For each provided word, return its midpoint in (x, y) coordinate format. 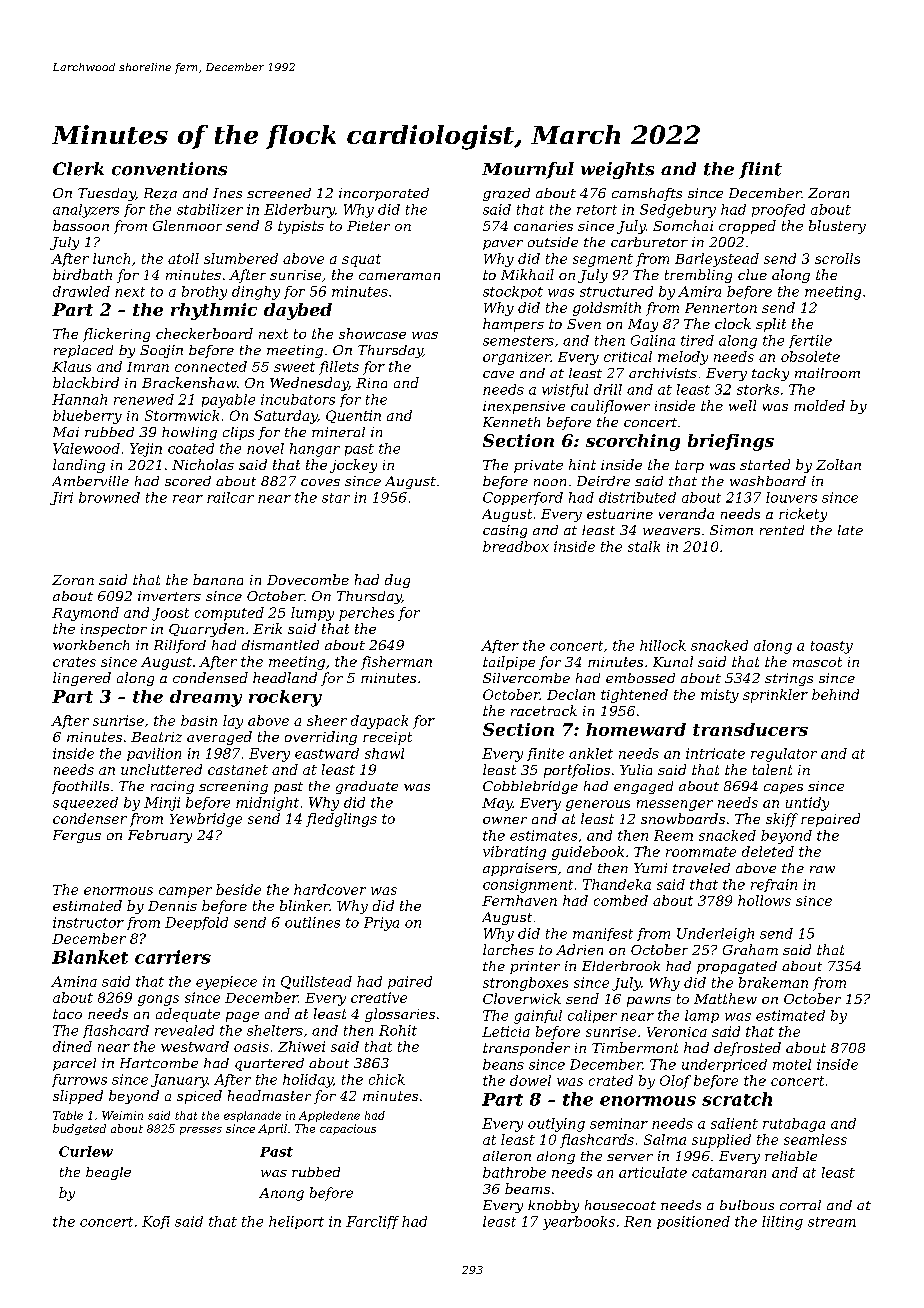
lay (233, 722)
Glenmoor (187, 225)
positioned (693, 1222)
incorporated (384, 194)
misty (720, 696)
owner (505, 820)
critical (628, 356)
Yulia (636, 769)
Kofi (156, 1222)
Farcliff (372, 1222)
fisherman (396, 663)
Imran (148, 367)
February (160, 836)
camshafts (647, 194)
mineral (338, 432)
